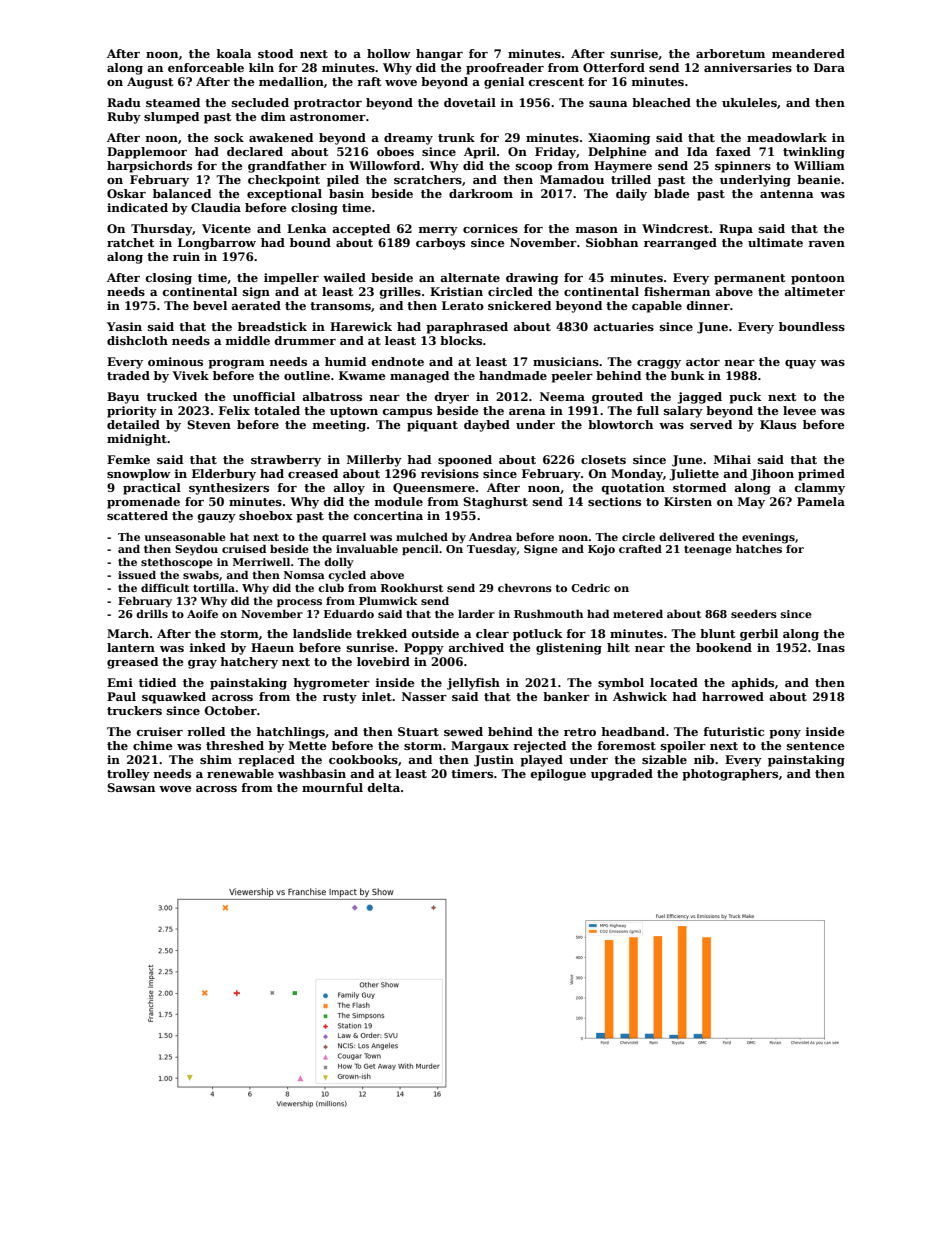 This screenshot has height=1233, width=952. I want to click on musicians, so click(566, 361).
